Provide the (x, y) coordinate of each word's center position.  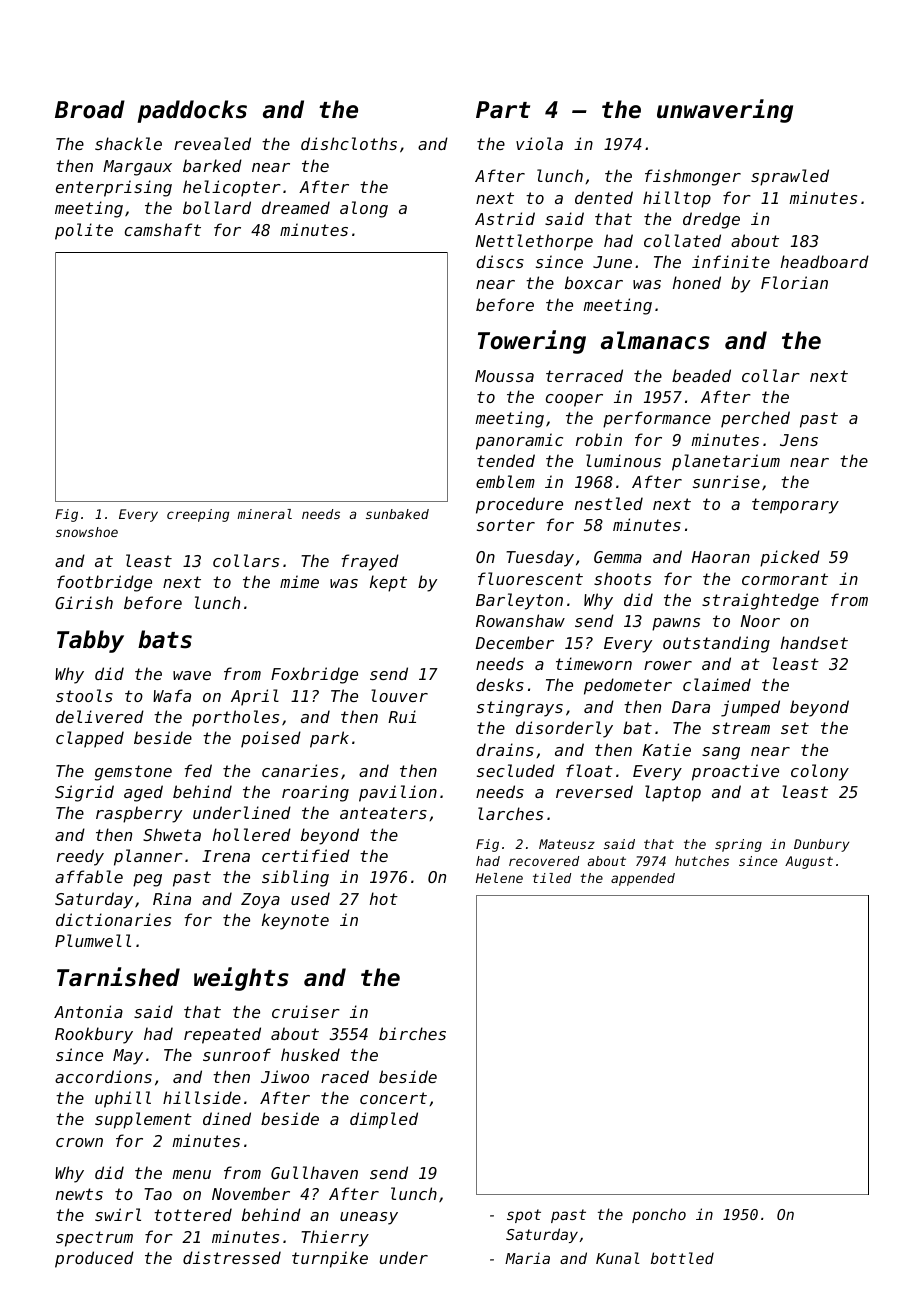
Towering (532, 342)
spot (524, 1216)
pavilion (398, 793)
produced (94, 1259)
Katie (667, 749)
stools (84, 695)
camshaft (163, 229)
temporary (795, 506)
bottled (682, 1258)
